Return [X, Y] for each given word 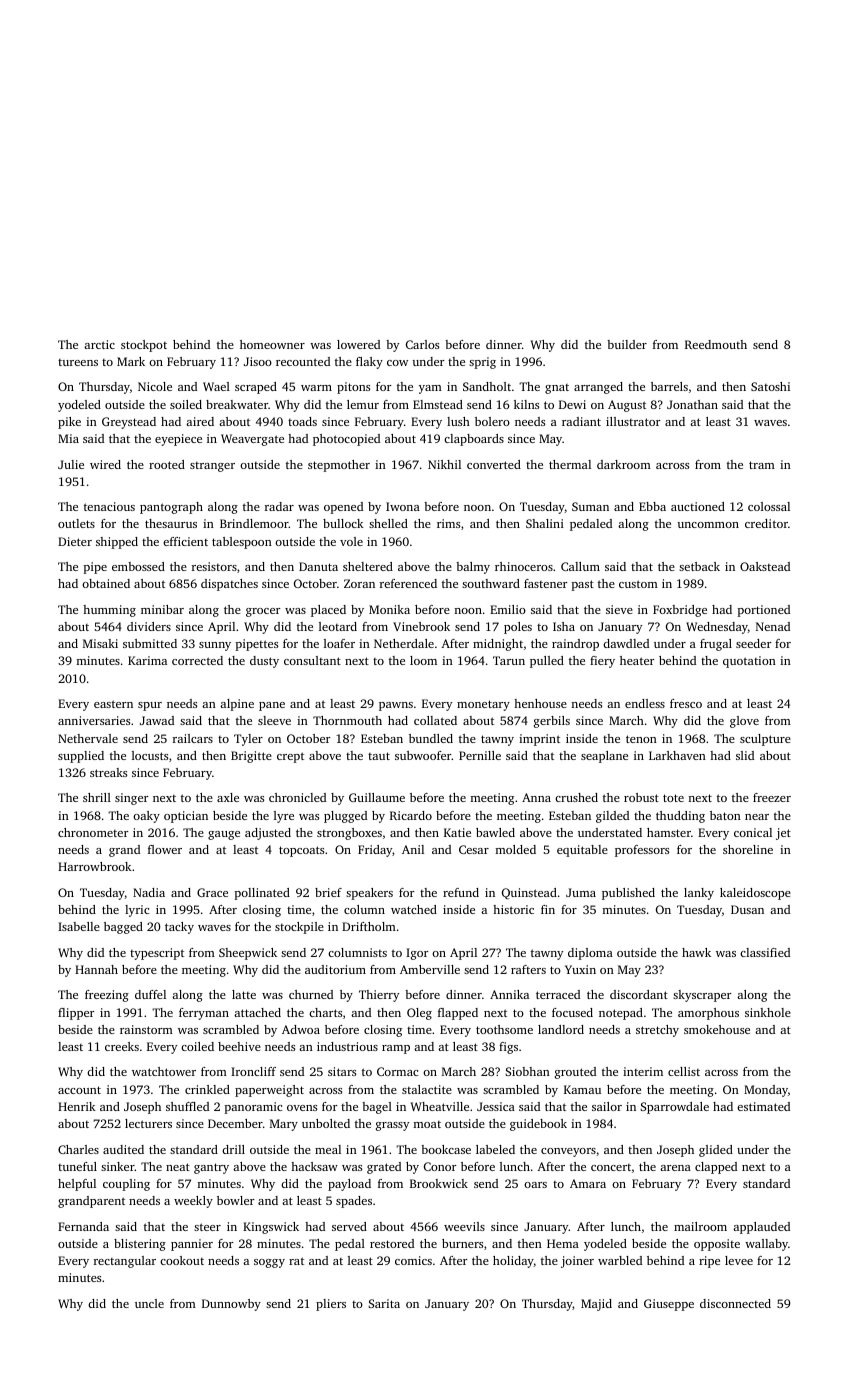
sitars [342, 1071]
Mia [68, 438]
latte [244, 994]
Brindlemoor [254, 523]
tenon [641, 739]
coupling [126, 1185]
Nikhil [444, 464]
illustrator [633, 421]
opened [343, 508]
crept [290, 757]
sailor [607, 1106]
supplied [81, 757]
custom [638, 584]
